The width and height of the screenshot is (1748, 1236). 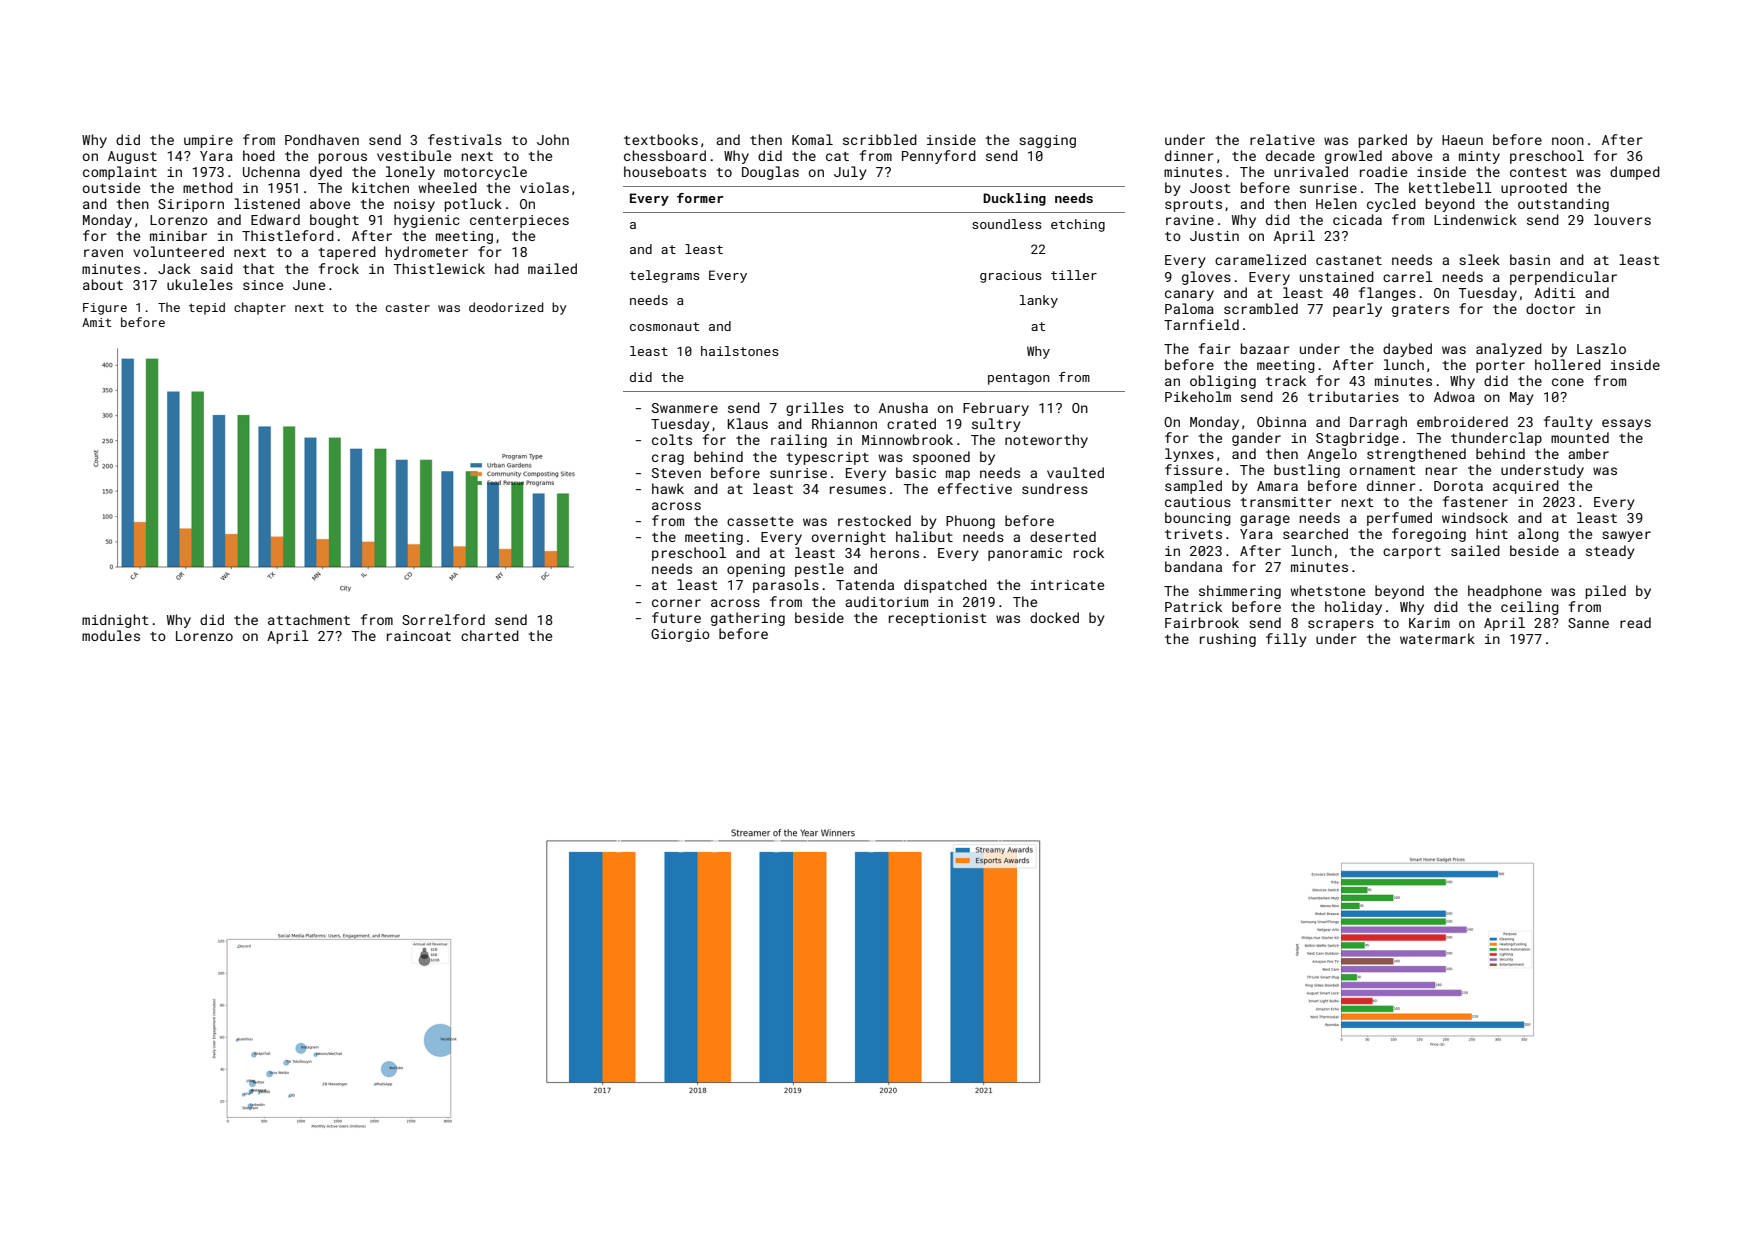 What do you see at coordinates (1626, 424) in the screenshot?
I see `essays` at bounding box center [1626, 424].
